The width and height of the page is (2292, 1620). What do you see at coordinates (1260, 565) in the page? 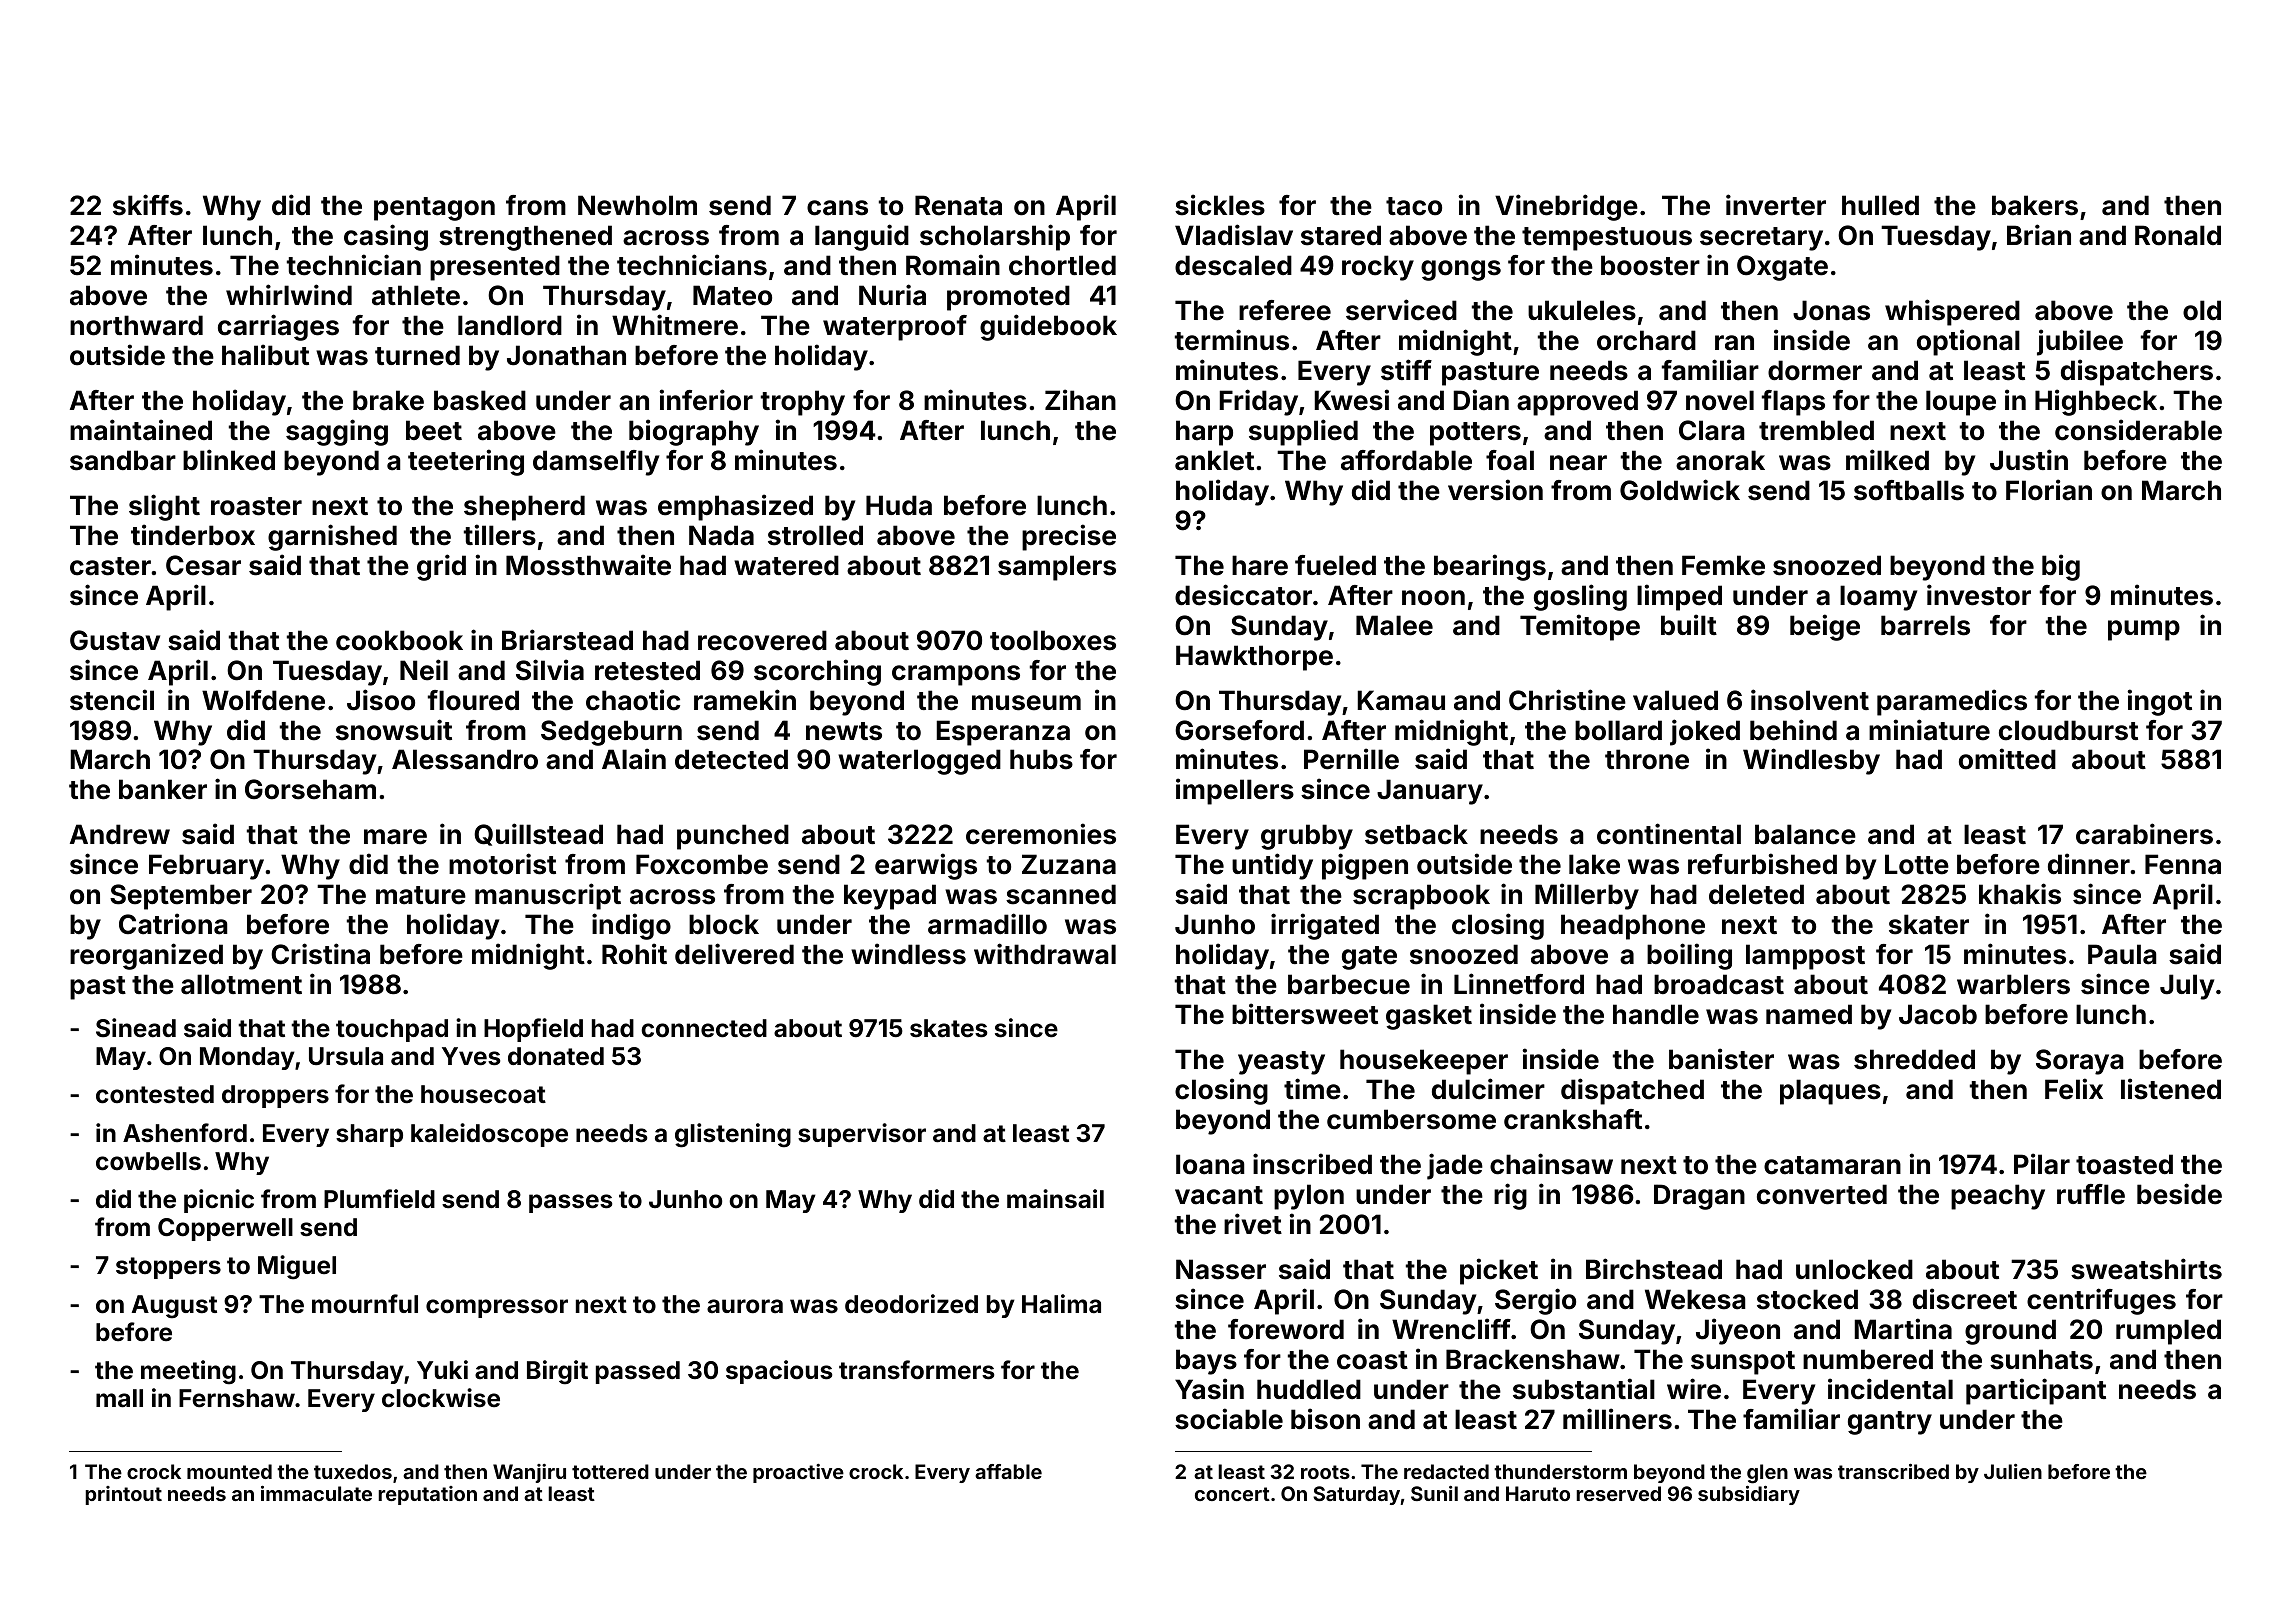
I see `hare` at bounding box center [1260, 565].
